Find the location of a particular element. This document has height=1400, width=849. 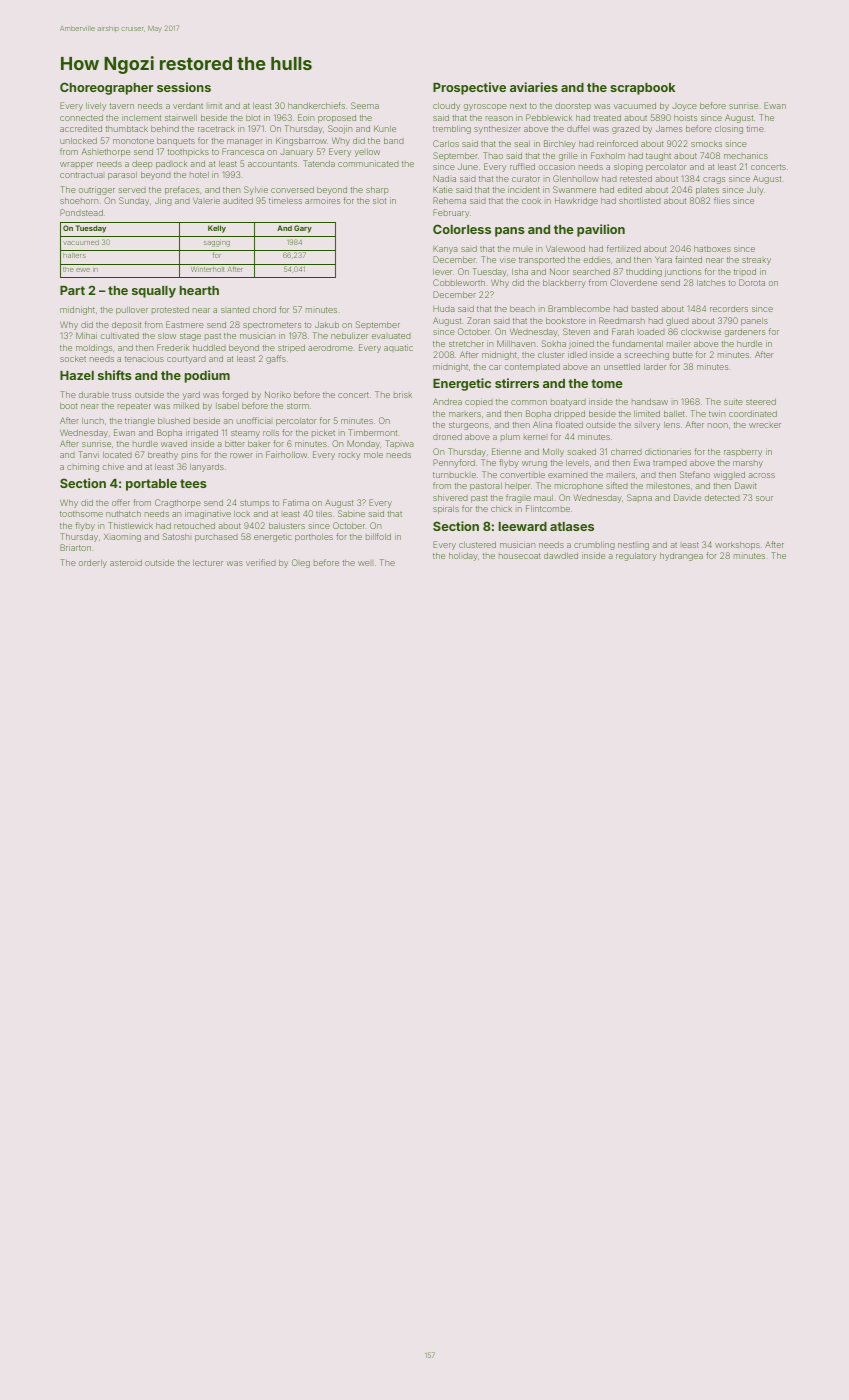

Francesca is located at coordinates (243, 151).
